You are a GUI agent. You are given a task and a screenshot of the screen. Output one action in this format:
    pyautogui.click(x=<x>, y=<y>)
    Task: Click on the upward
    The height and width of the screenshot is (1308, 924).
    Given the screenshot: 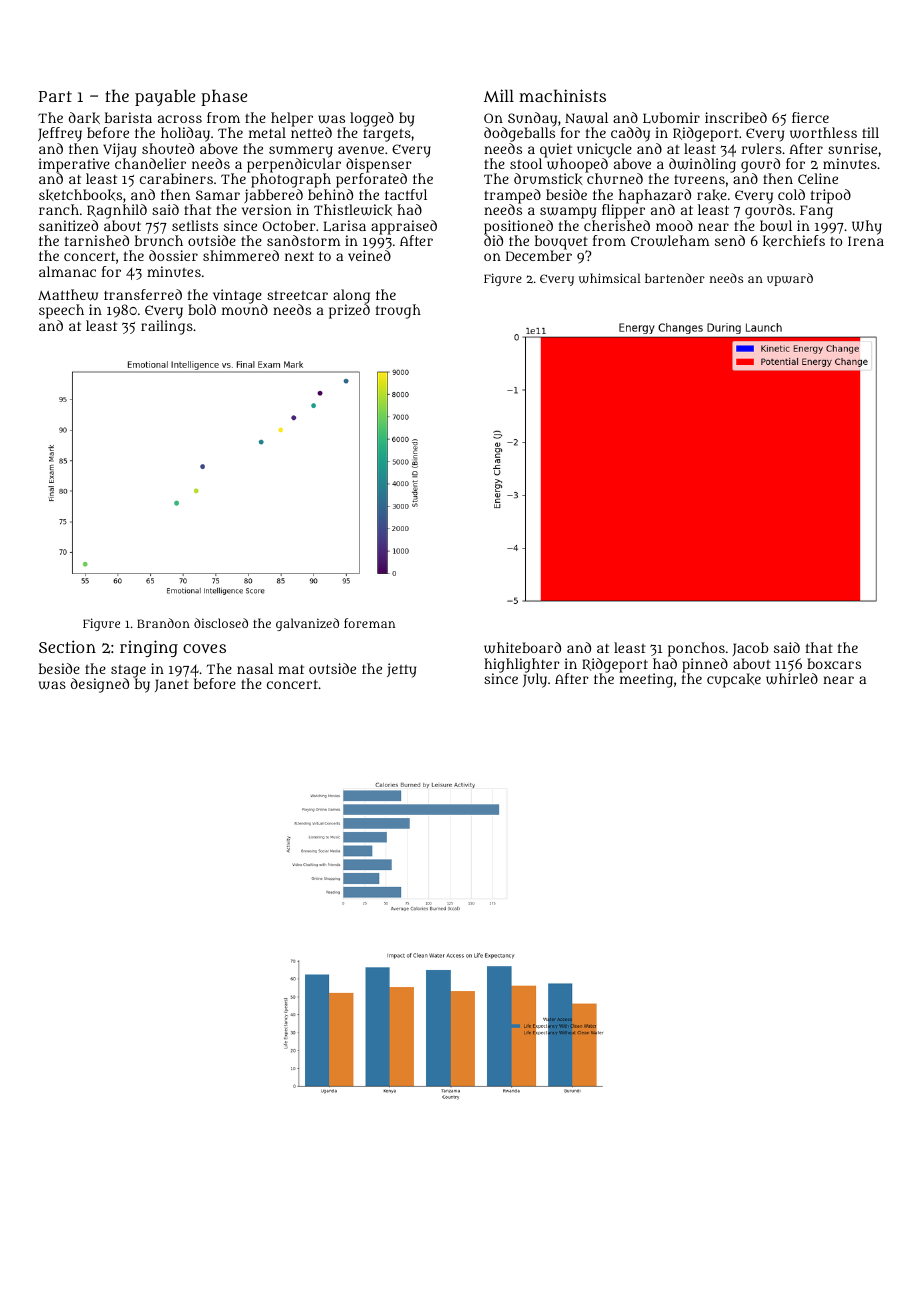 What is the action you would take?
    pyautogui.click(x=790, y=279)
